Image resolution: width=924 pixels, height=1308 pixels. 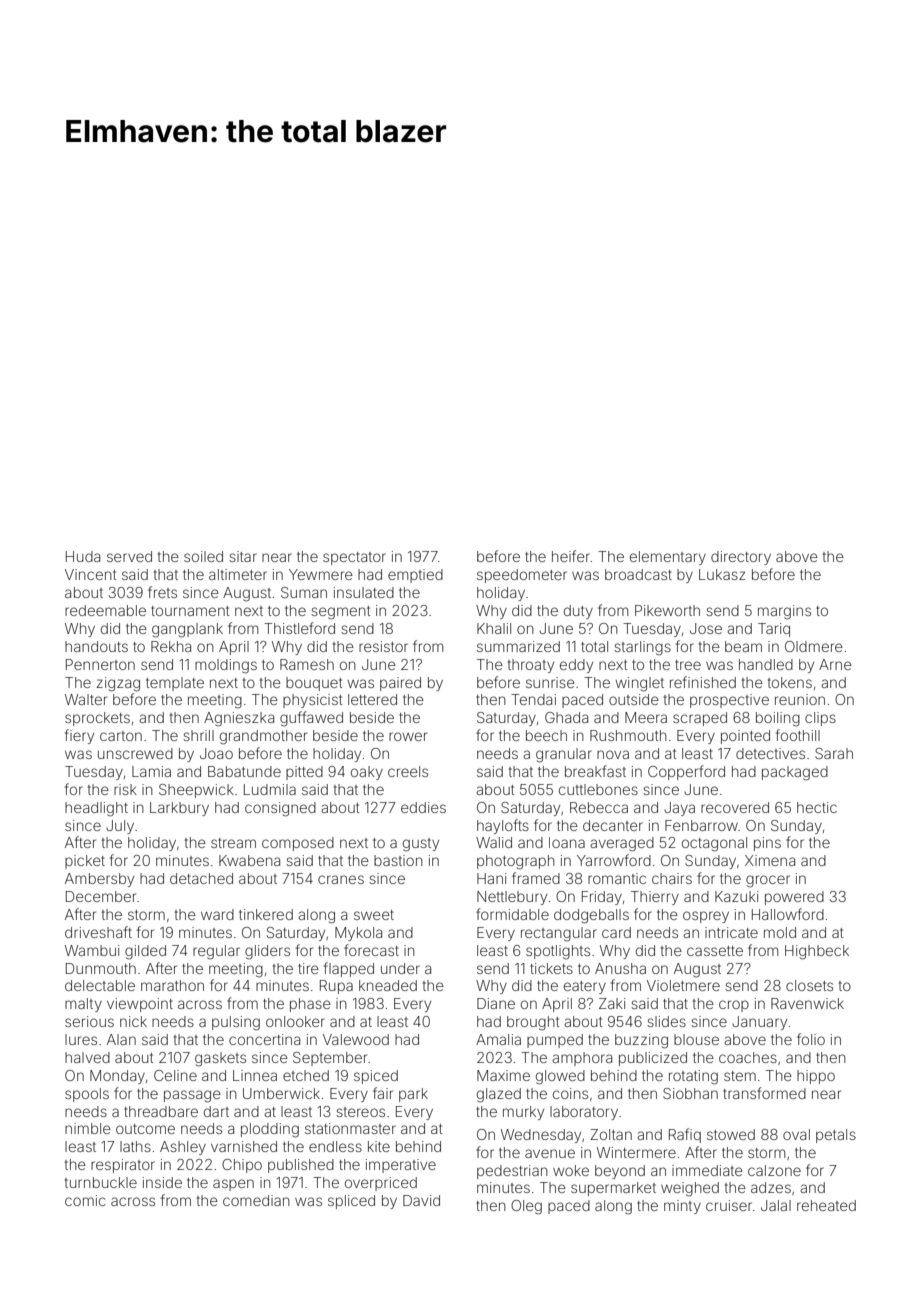 What do you see at coordinates (571, 556) in the screenshot?
I see `heifer` at bounding box center [571, 556].
